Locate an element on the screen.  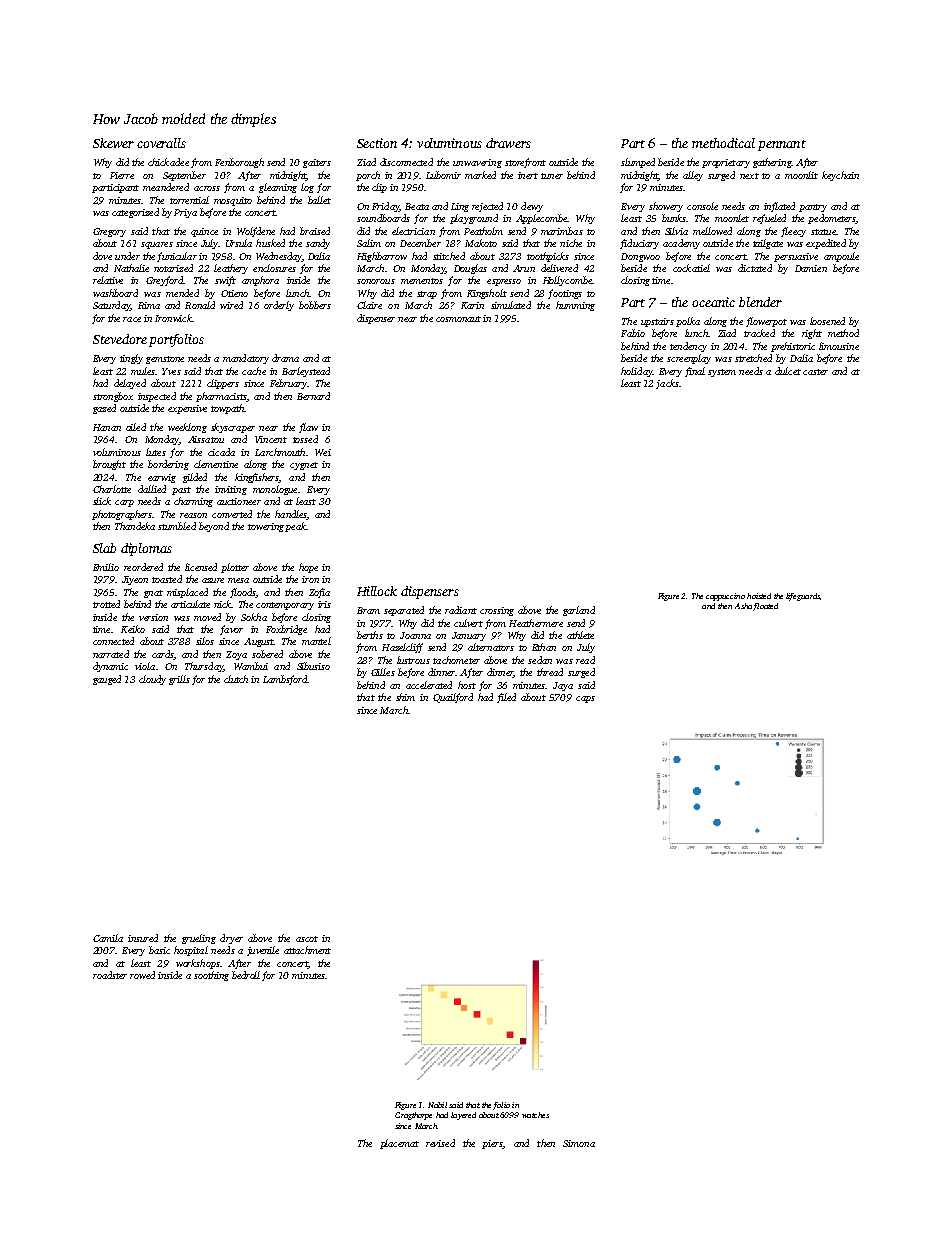
garland is located at coordinates (579, 611).
